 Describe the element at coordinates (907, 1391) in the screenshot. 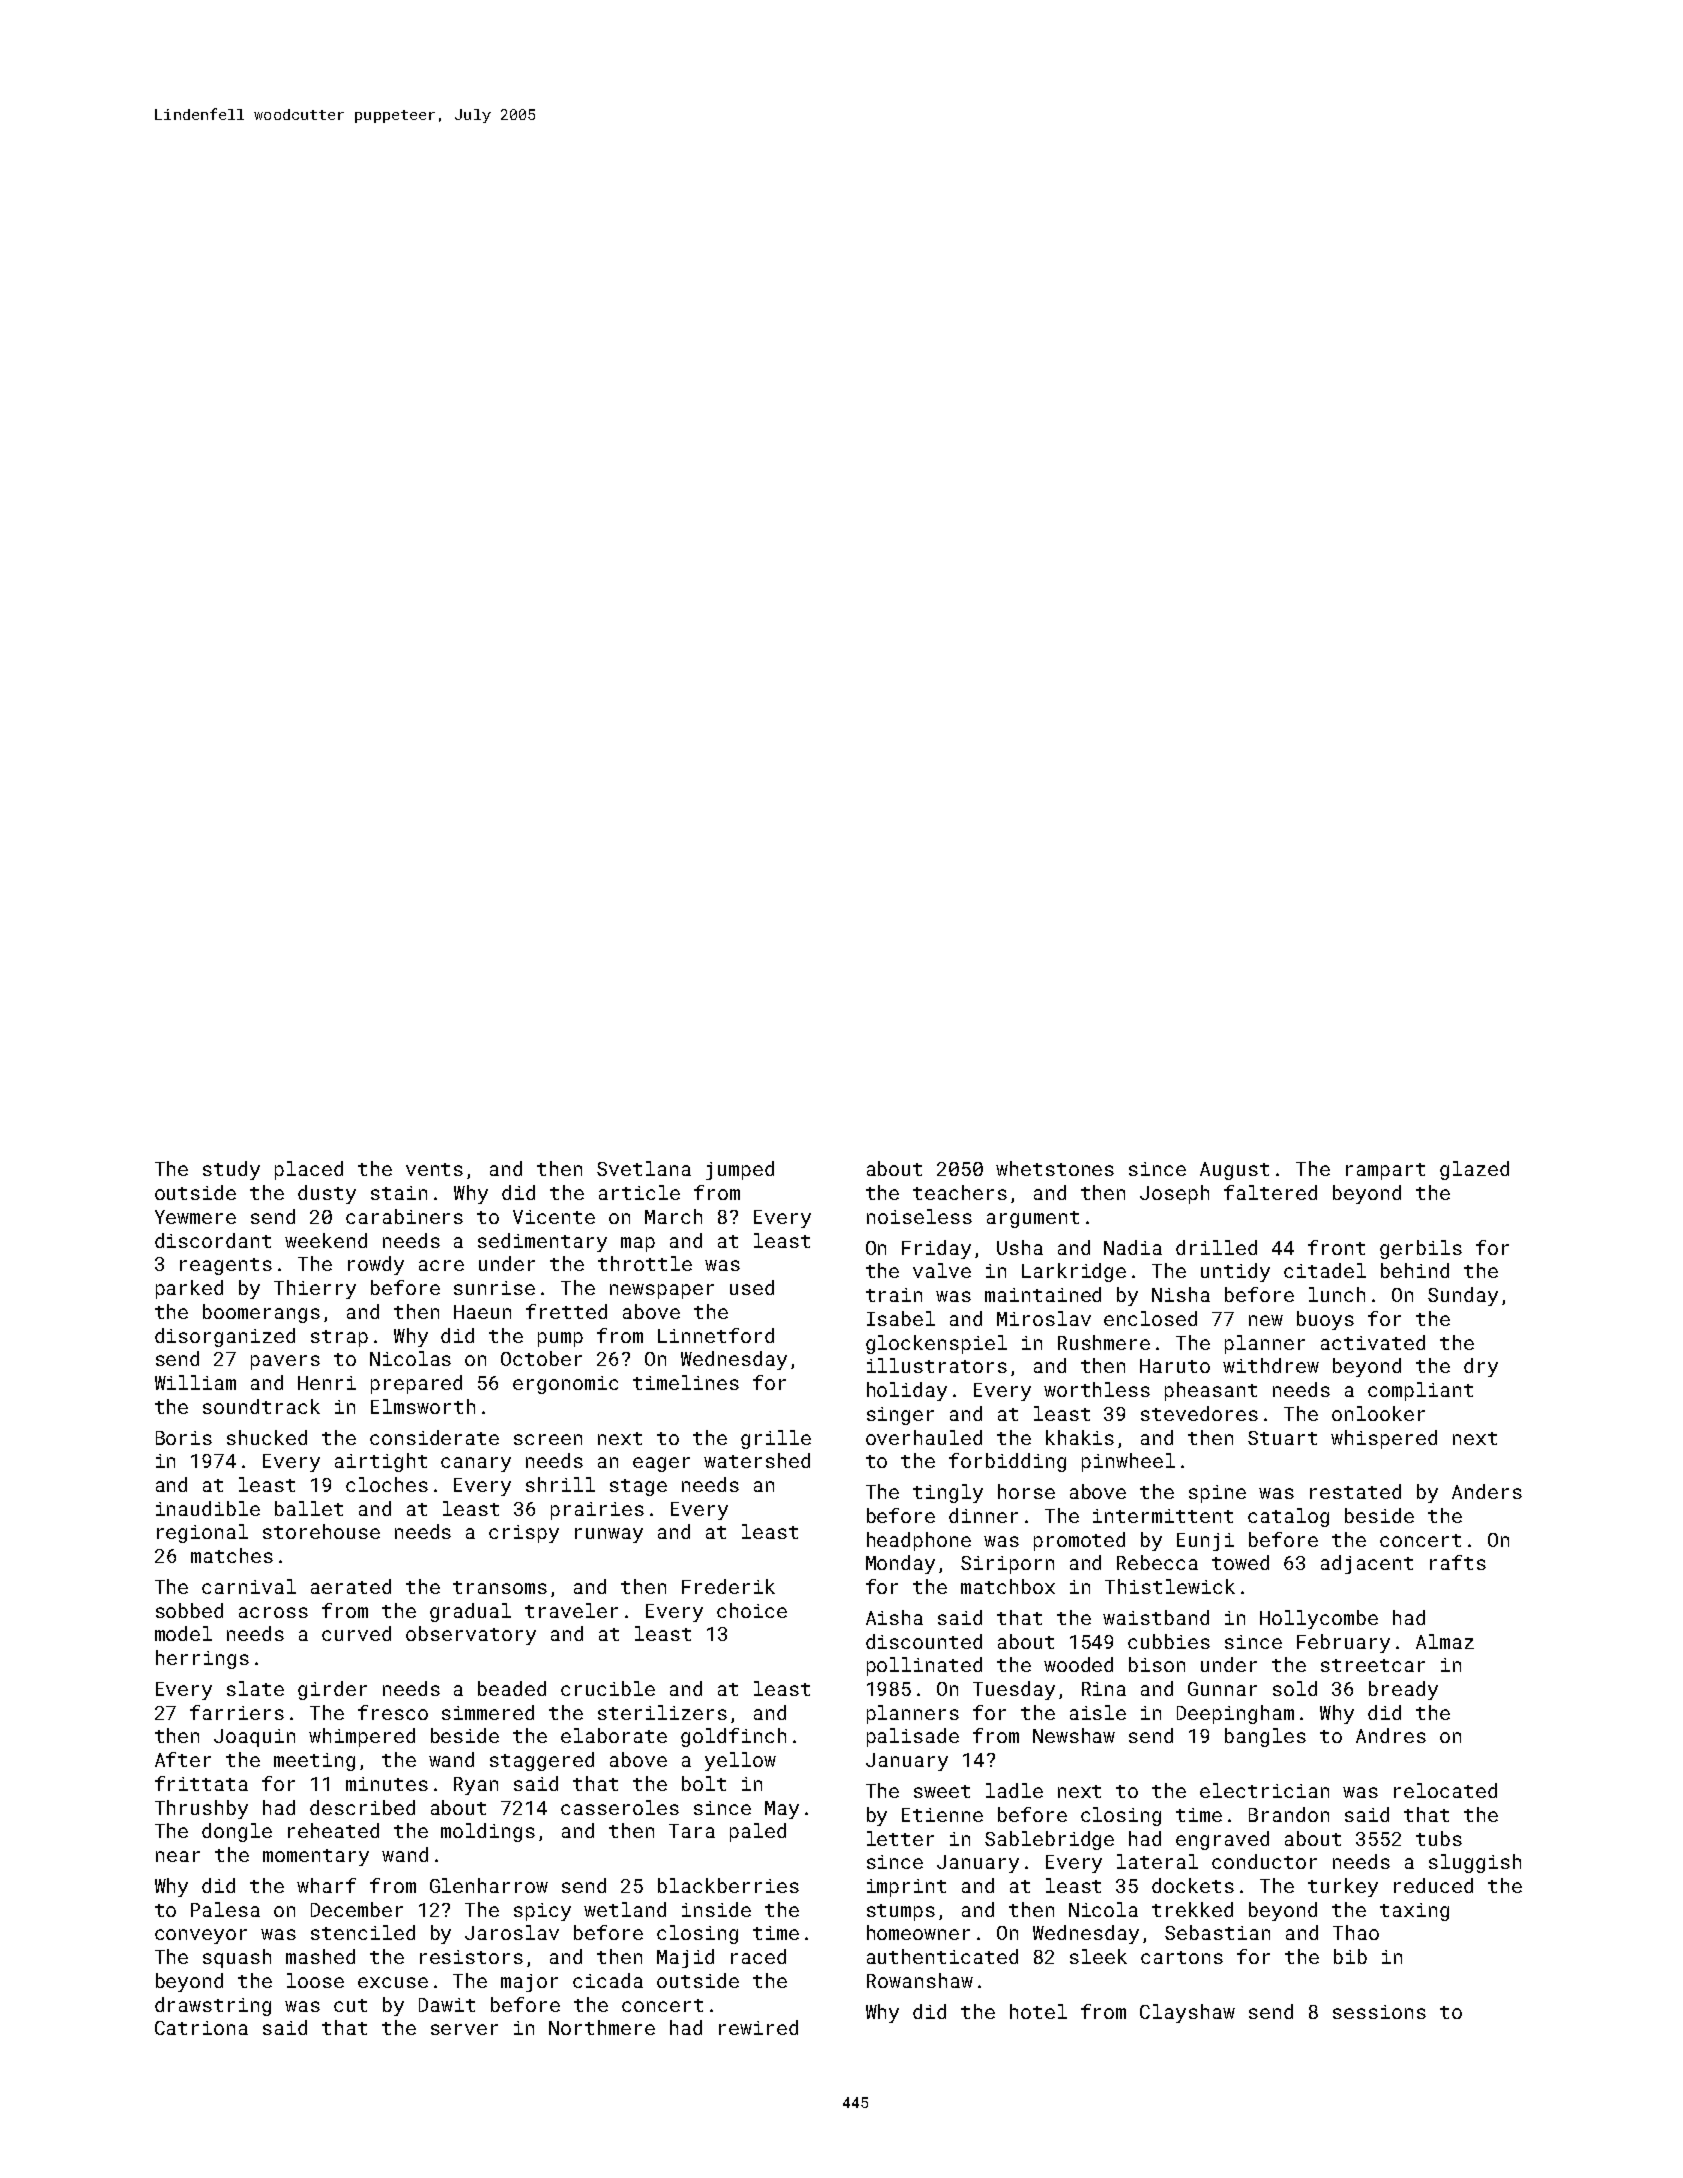

I see `holiday` at that location.
